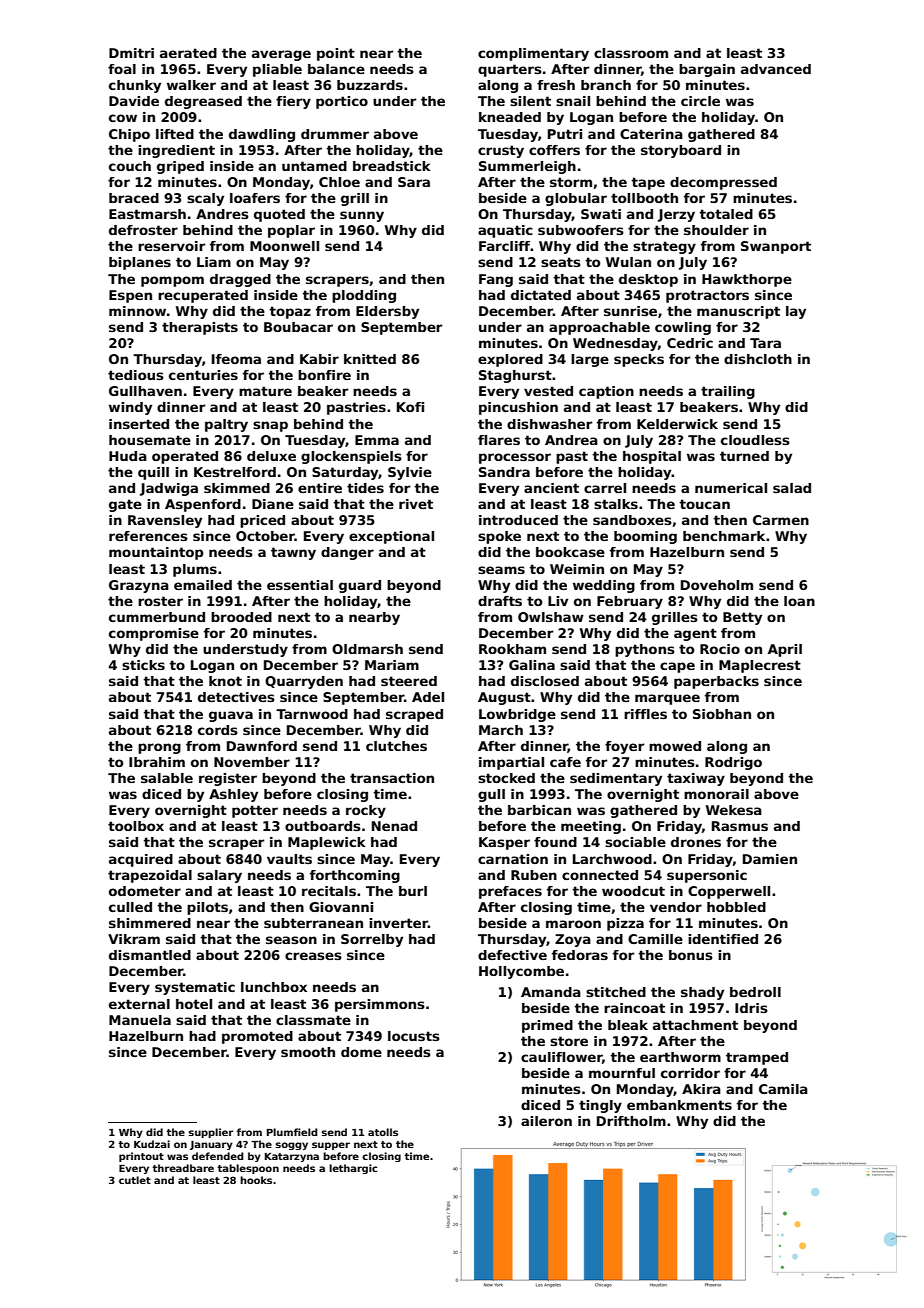 The image size is (924, 1308). Describe the element at coordinates (517, 715) in the screenshot. I see `Lowbridge` at that location.
